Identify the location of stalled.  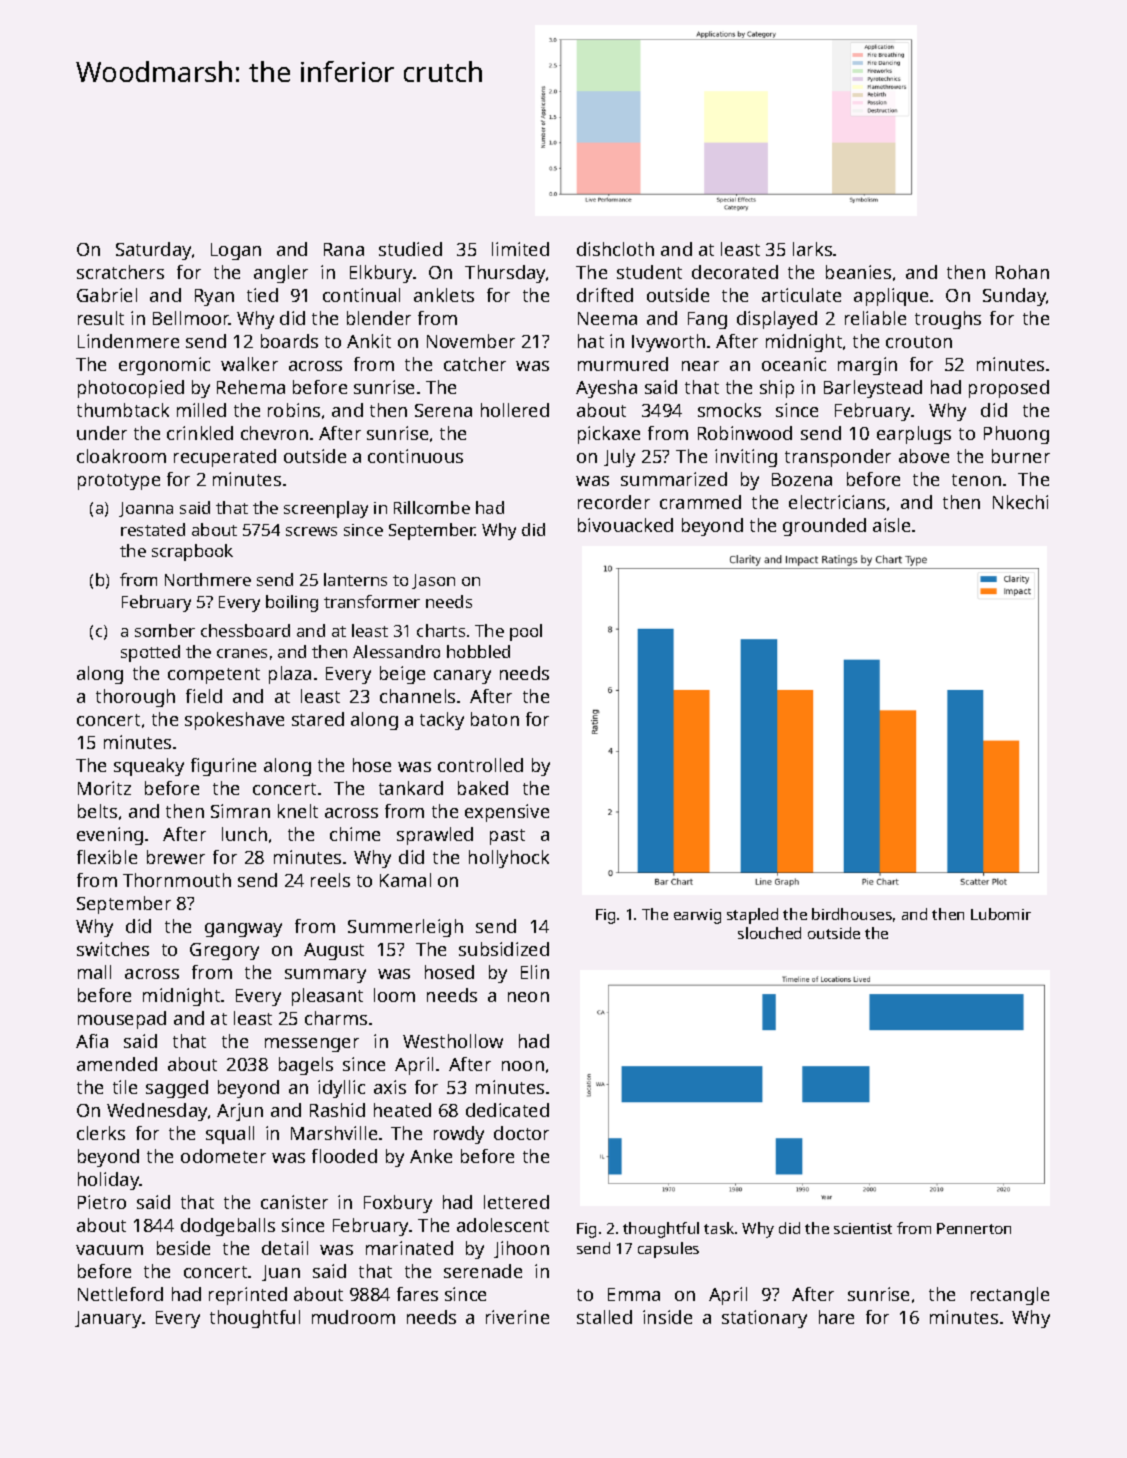
(604, 1317).
